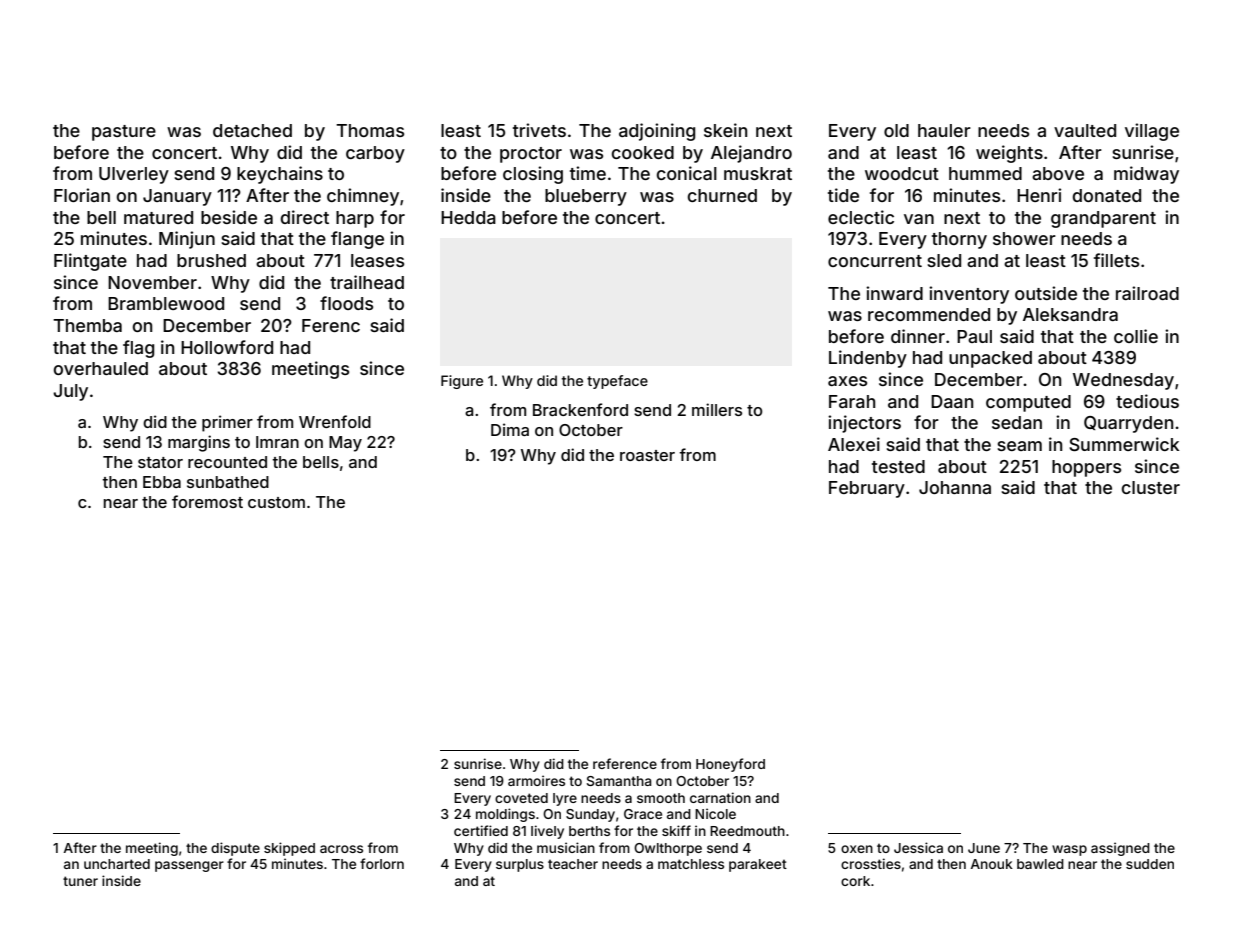 This document has height=952, width=1233. What do you see at coordinates (276, 502) in the document?
I see `custom` at bounding box center [276, 502].
